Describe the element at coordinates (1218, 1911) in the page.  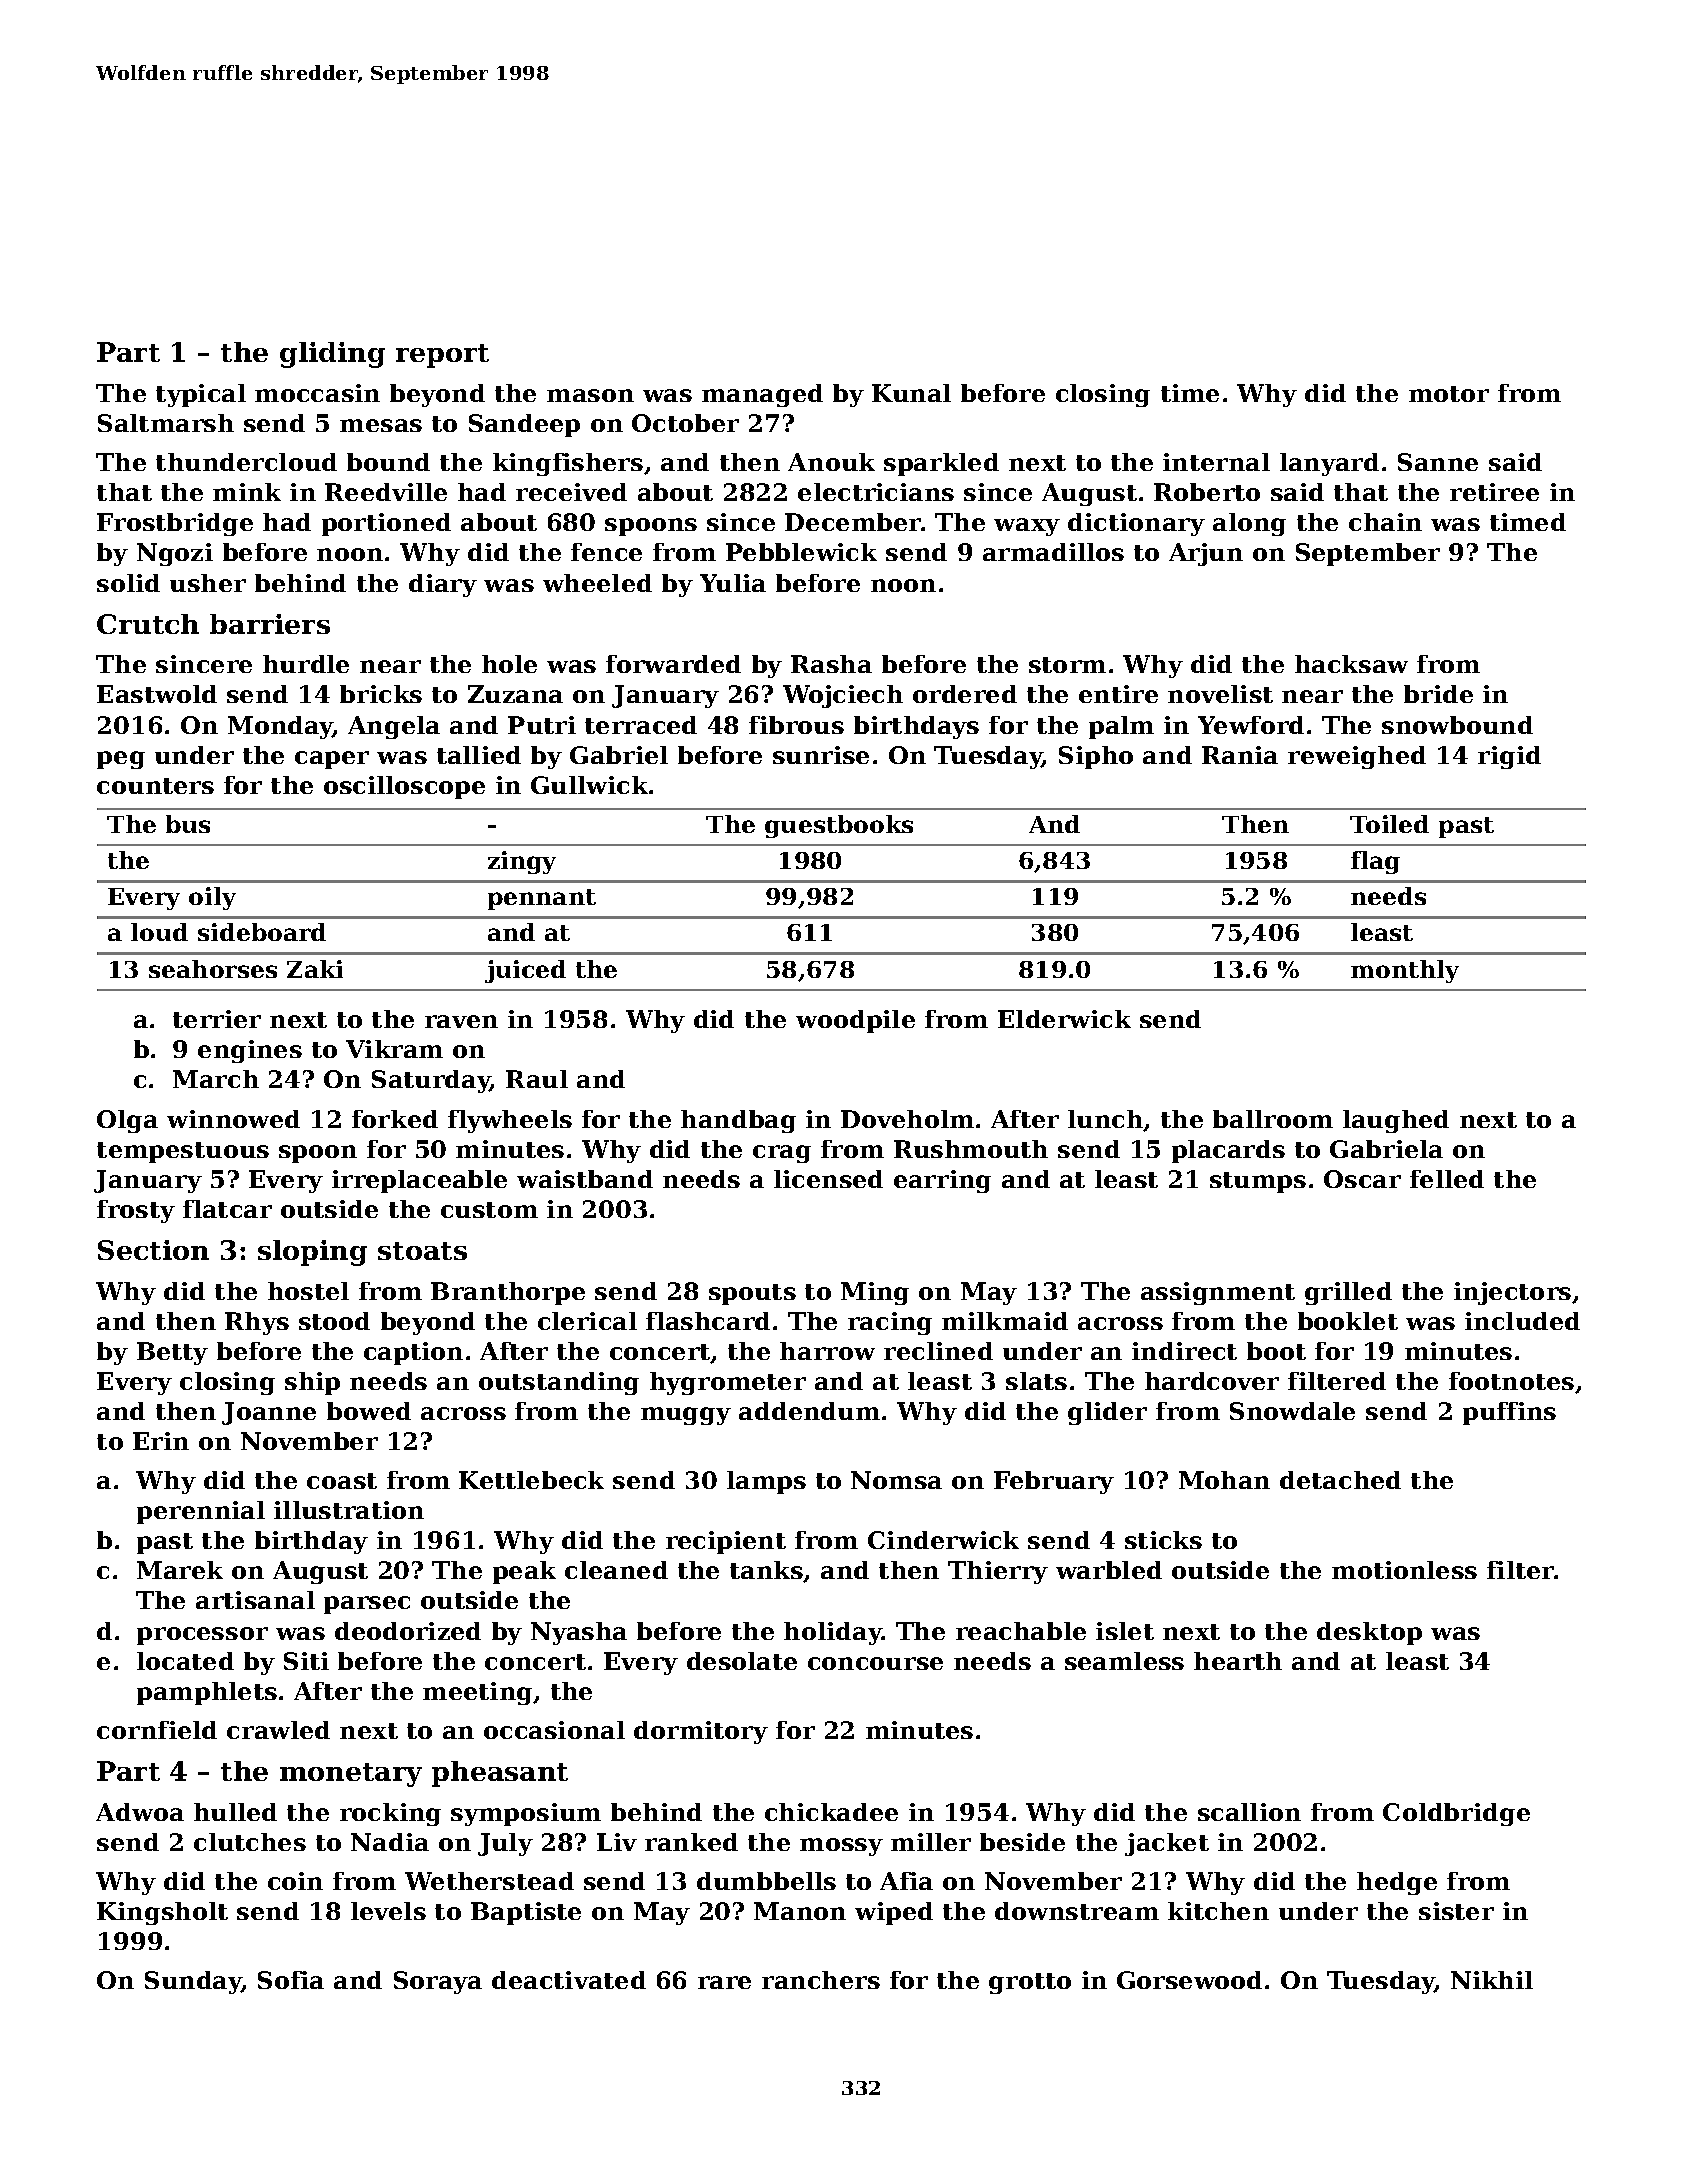
I see `kitchen` at that location.
